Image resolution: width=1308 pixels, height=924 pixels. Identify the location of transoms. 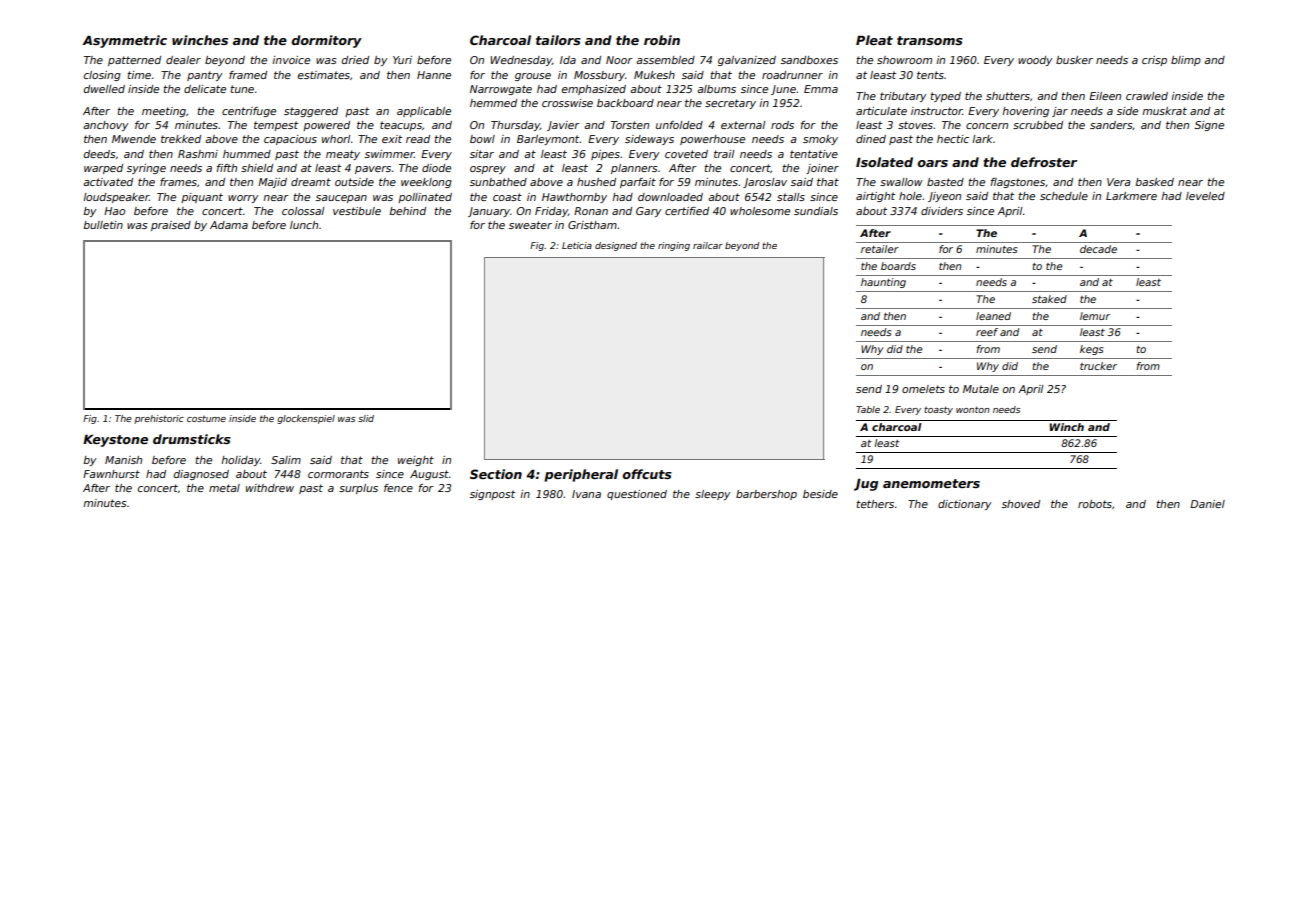
(930, 40).
